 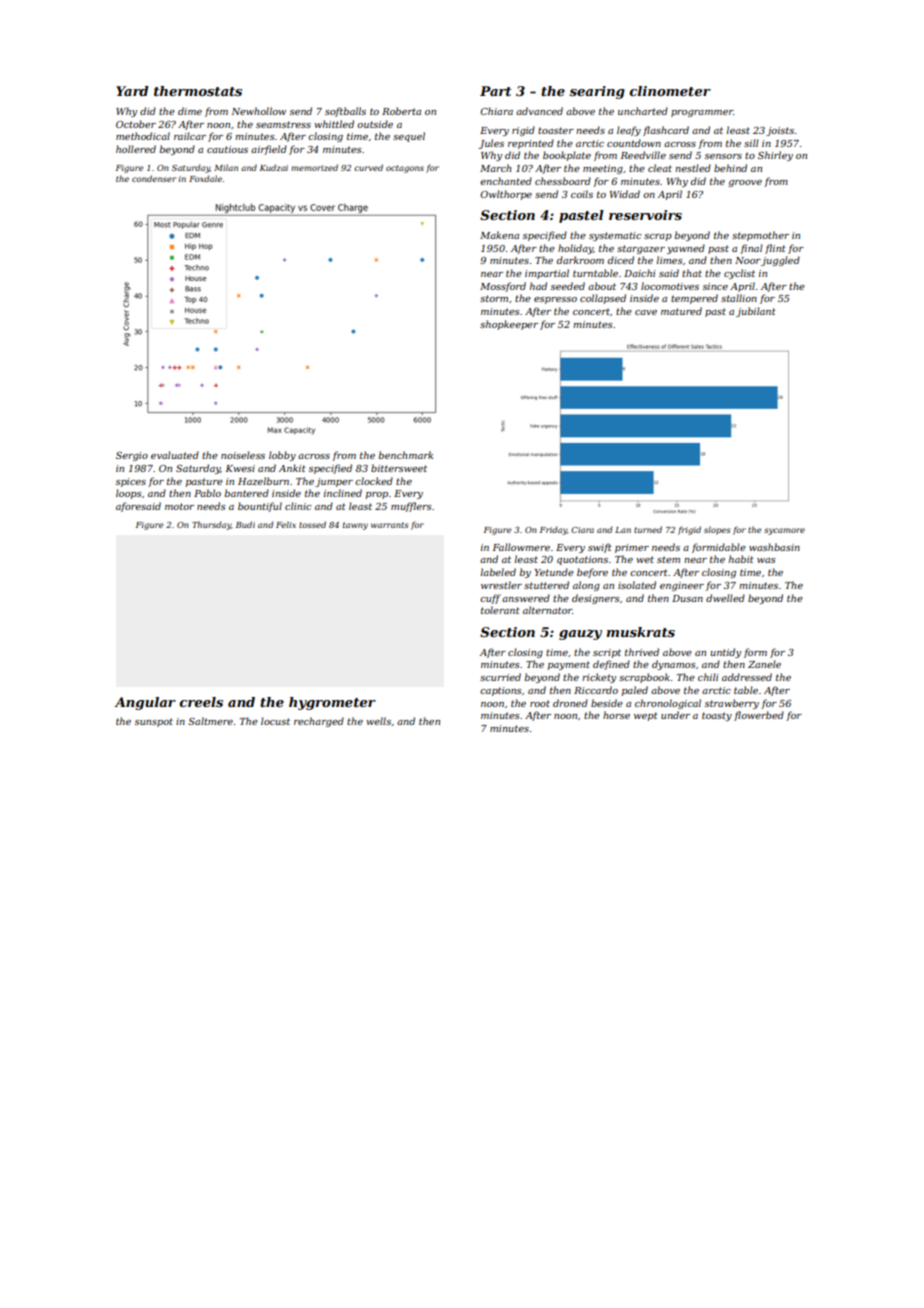 What do you see at coordinates (500, 677) in the screenshot?
I see `scurried` at bounding box center [500, 677].
